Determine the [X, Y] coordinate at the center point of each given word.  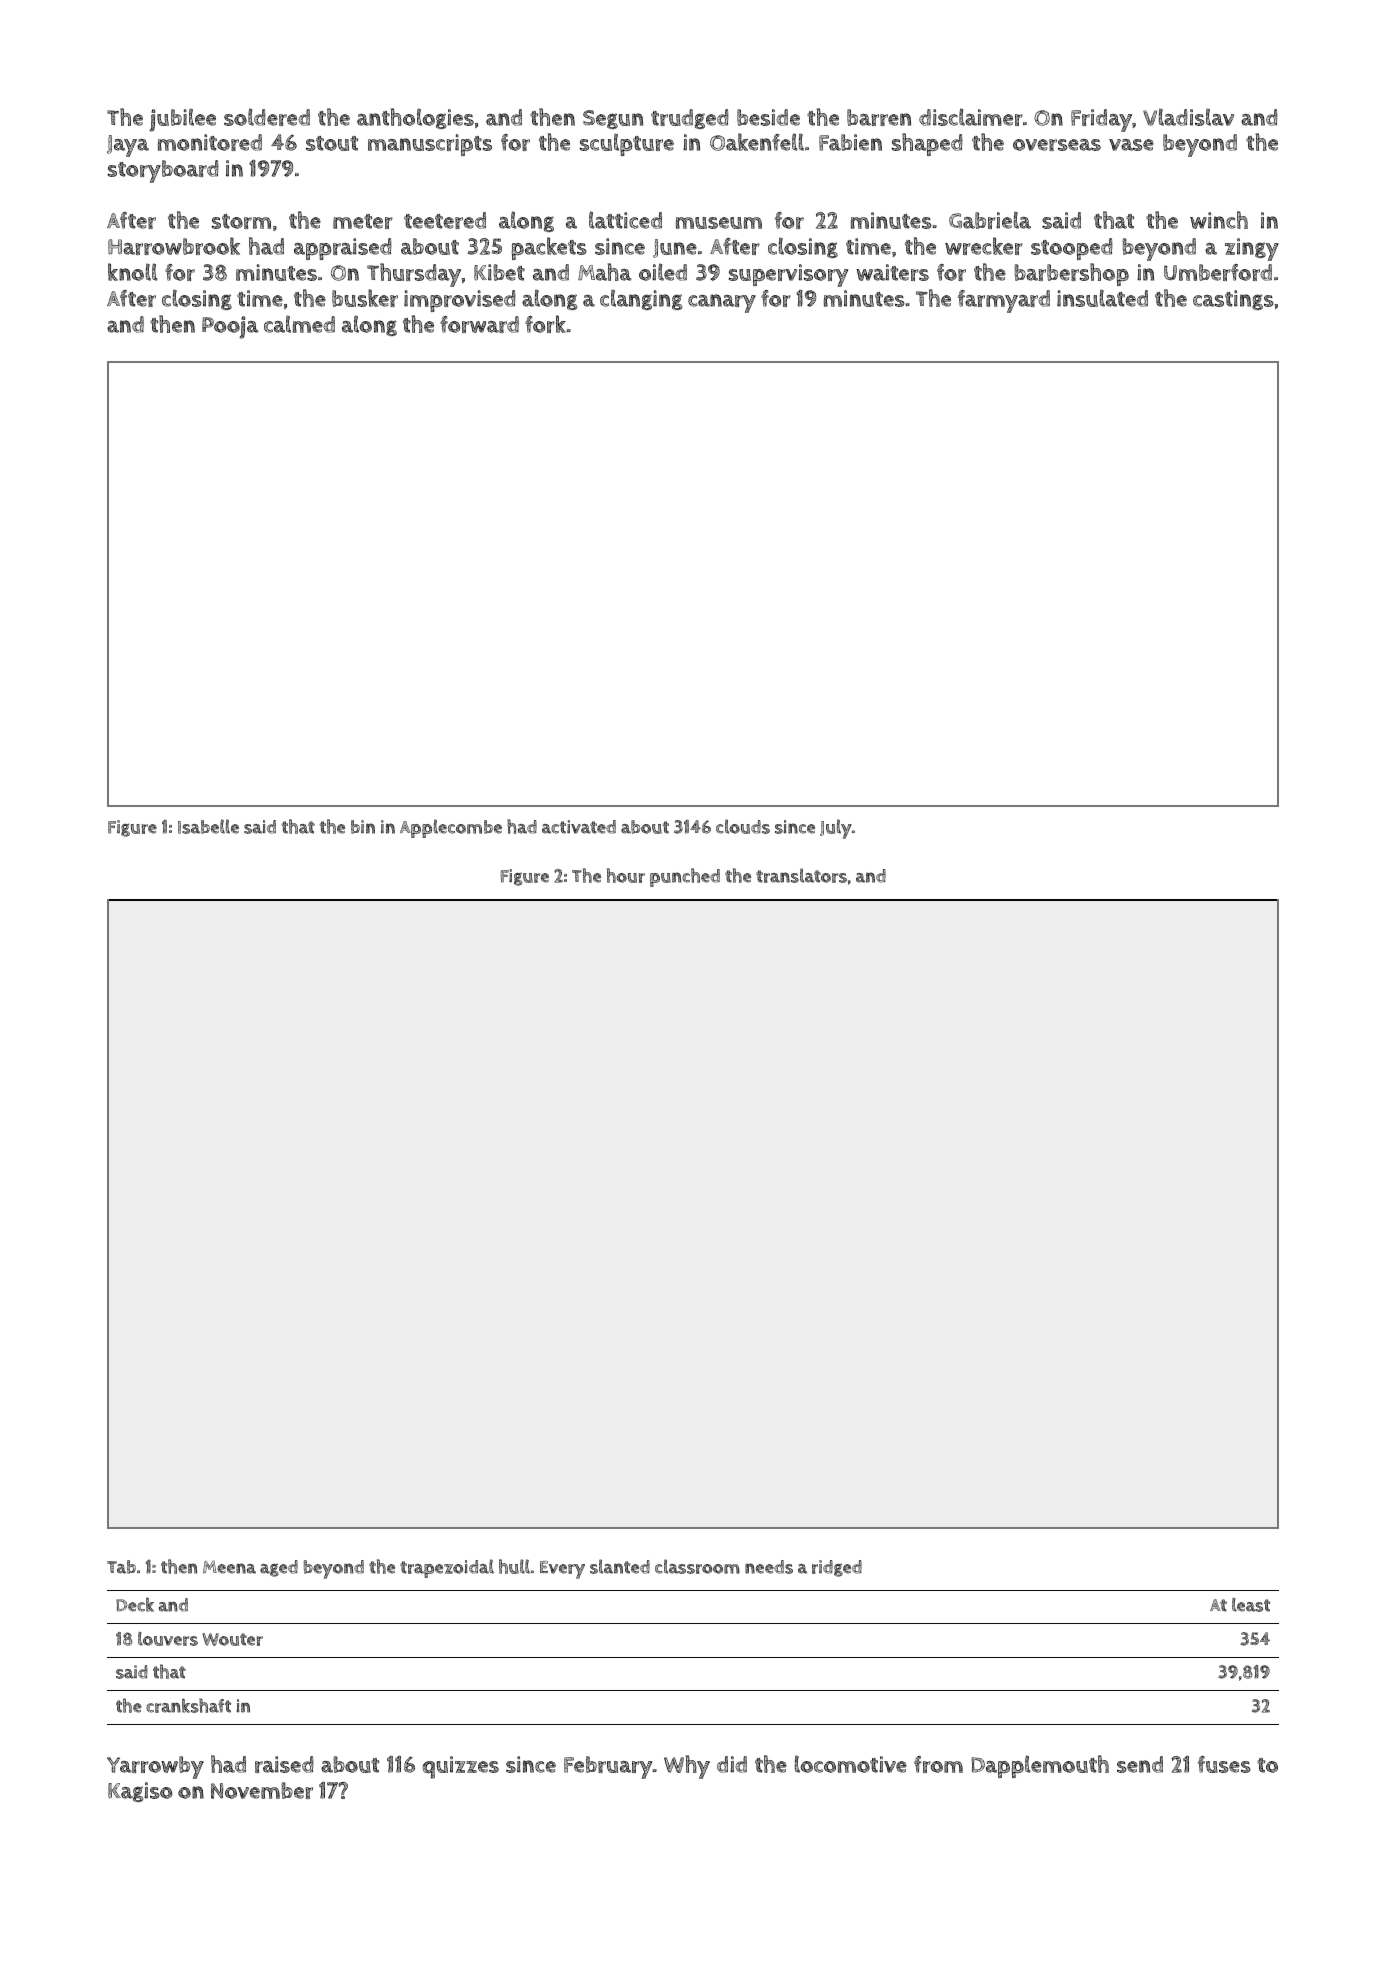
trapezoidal [447, 1568]
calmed [299, 324]
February [608, 1767]
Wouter [232, 1639]
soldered [267, 117]
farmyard [1004, 301]
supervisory [788, 275]
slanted [620, 1566]
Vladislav [1188, 117]
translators [801, 875]
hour [626, 875]
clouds [743, 826]
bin [363, 827]
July [836, 829]
